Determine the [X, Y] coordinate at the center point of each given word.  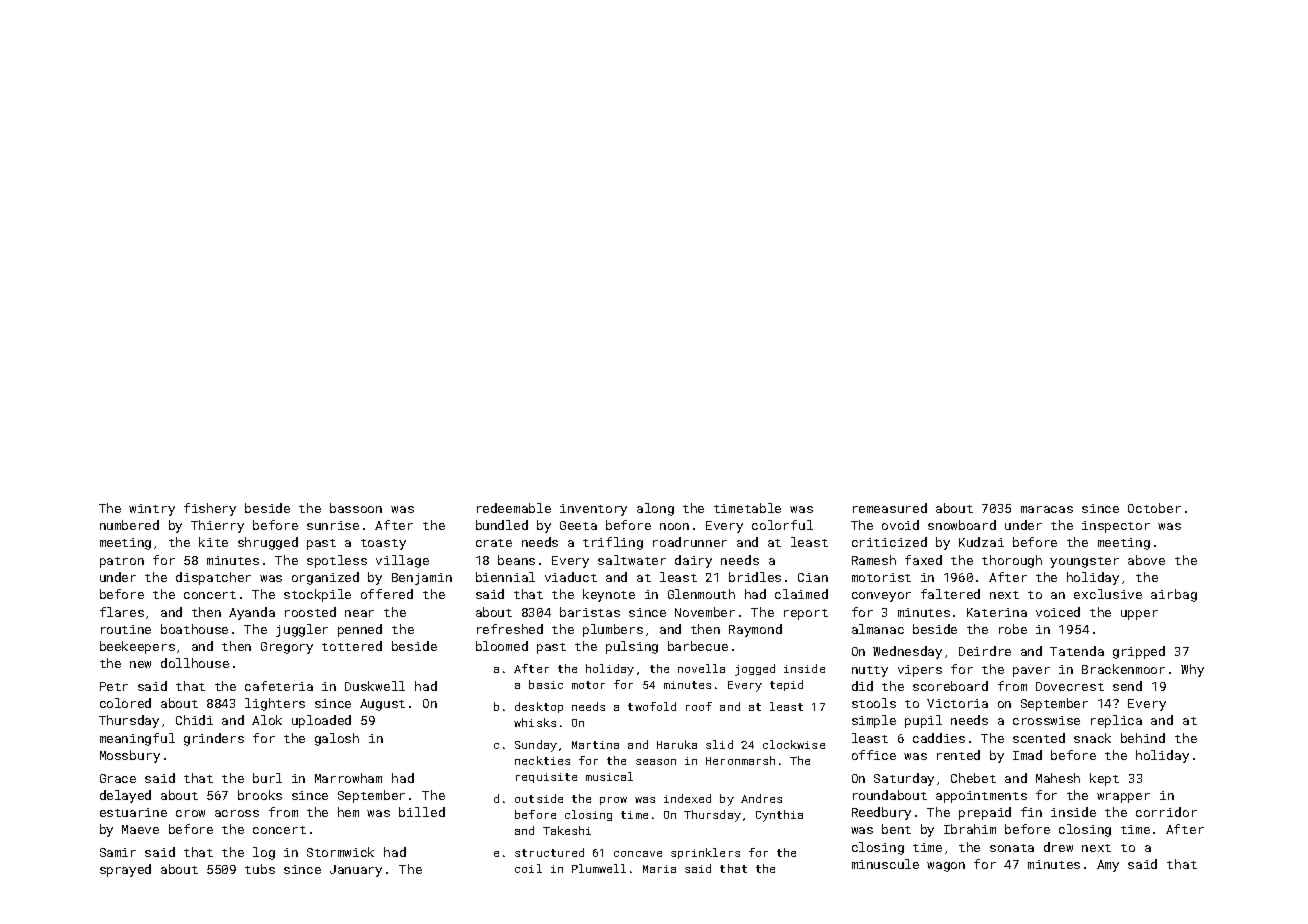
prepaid [985, 813]
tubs [260, 869]
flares [122, 612]
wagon [946, 867]
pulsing [632, 647]
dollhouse [195, 663]
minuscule [885, 864]
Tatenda [1077, 651]
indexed [687, 798]
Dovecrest [1070, 686]
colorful [782, 525]
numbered [129, 525]
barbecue [698, 646]
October [1154, 508]
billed [422, 812]
